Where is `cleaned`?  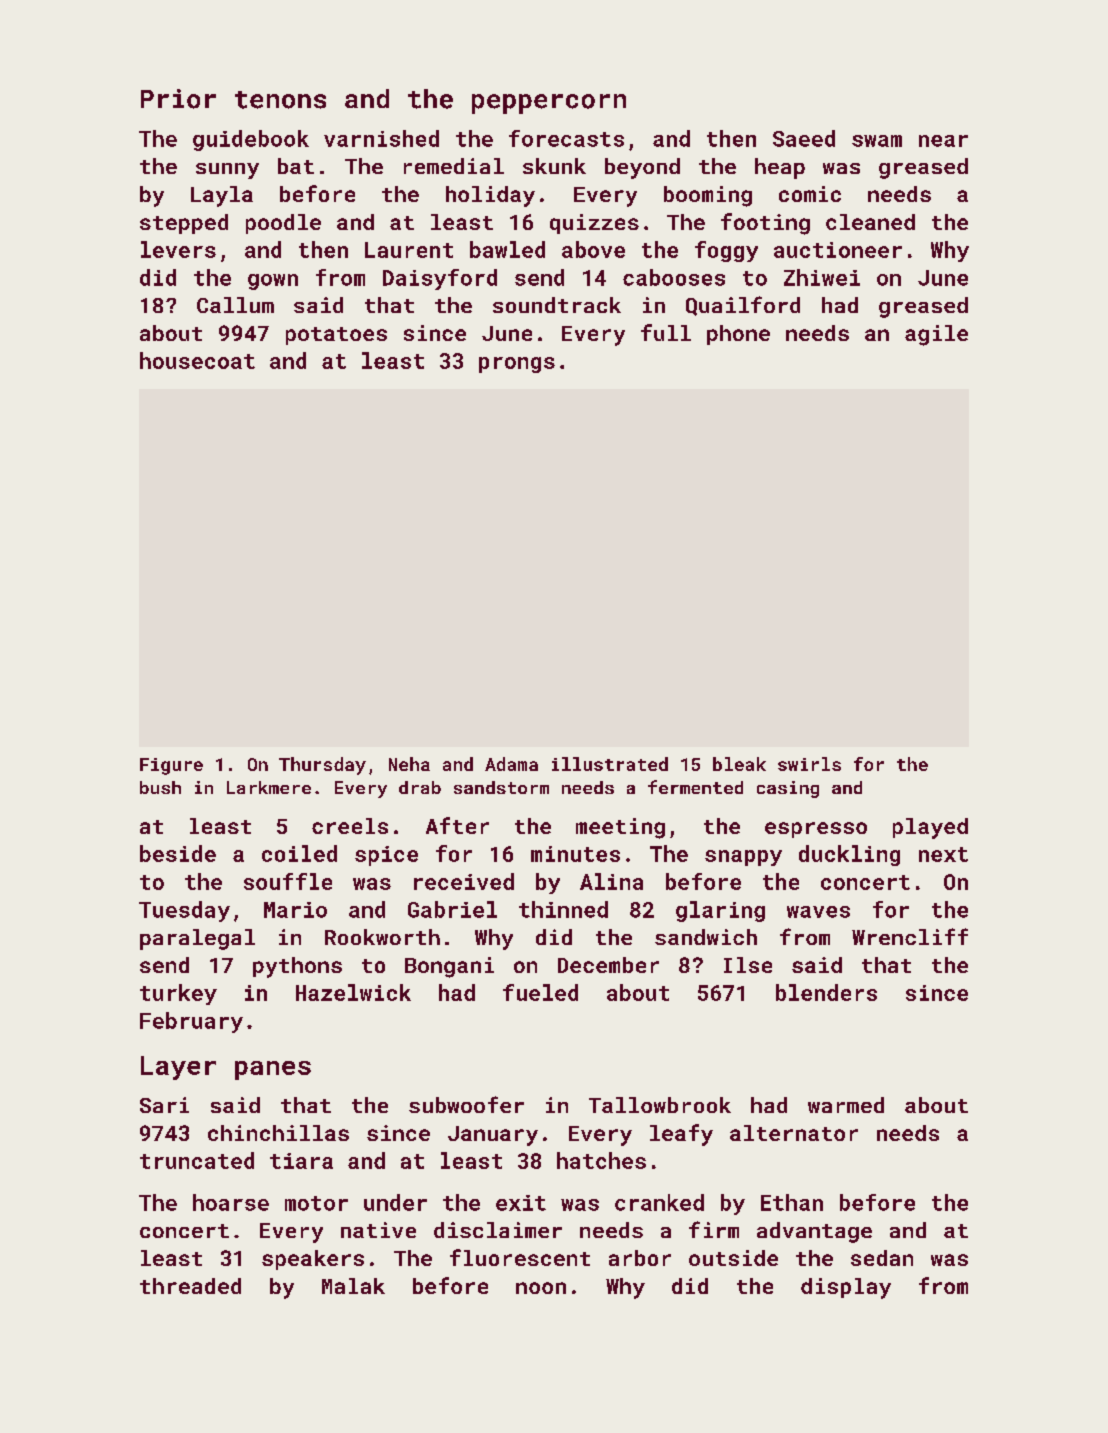 cleaned is located at coordinates (870, 222).
